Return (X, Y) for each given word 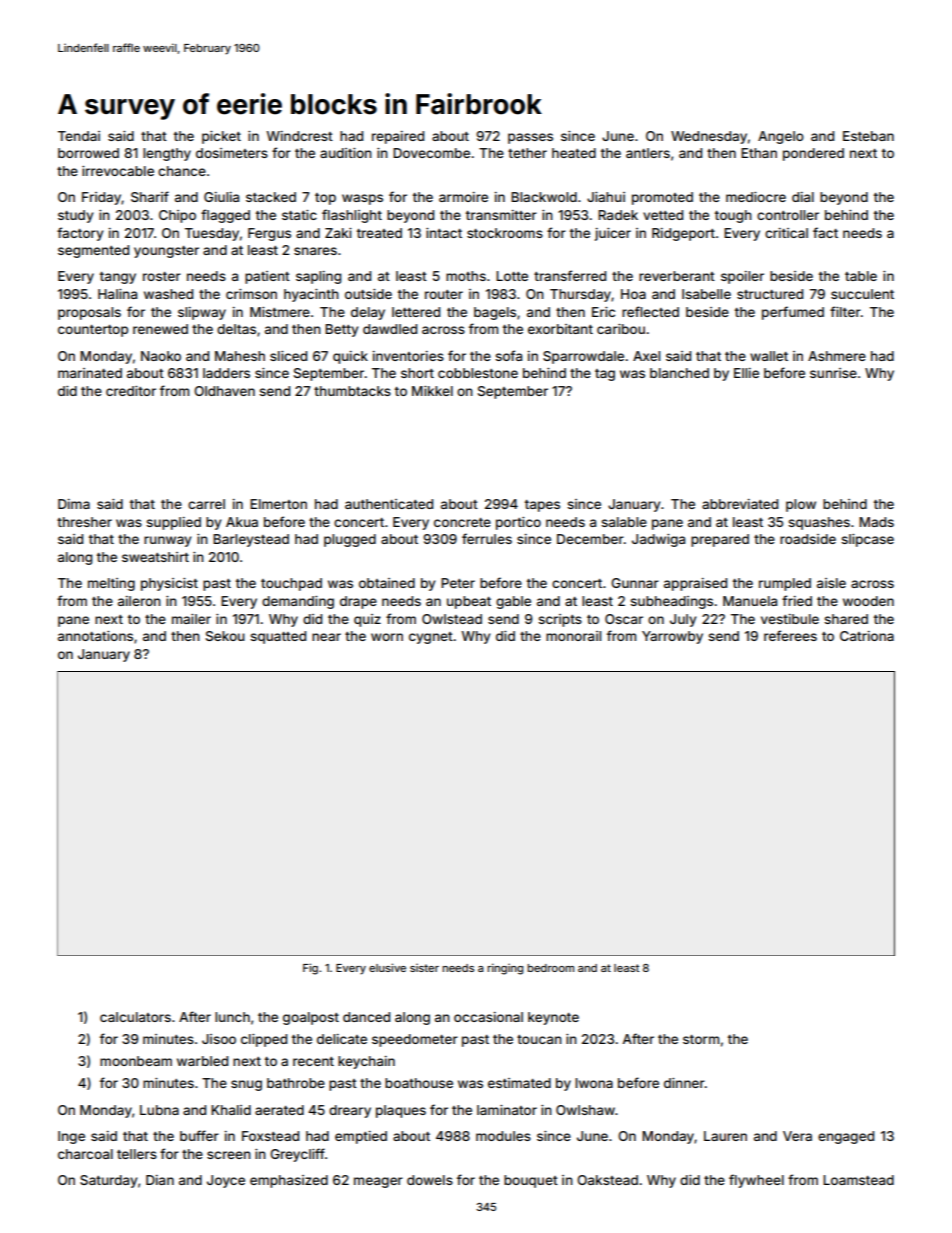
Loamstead (858, 1180)
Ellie (746, 373)
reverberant (677, 276)
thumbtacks (352, 391)
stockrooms (505, 233)
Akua (242, 522)
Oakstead (607, 1180)
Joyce (226, 1181)
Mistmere (280, 312)
